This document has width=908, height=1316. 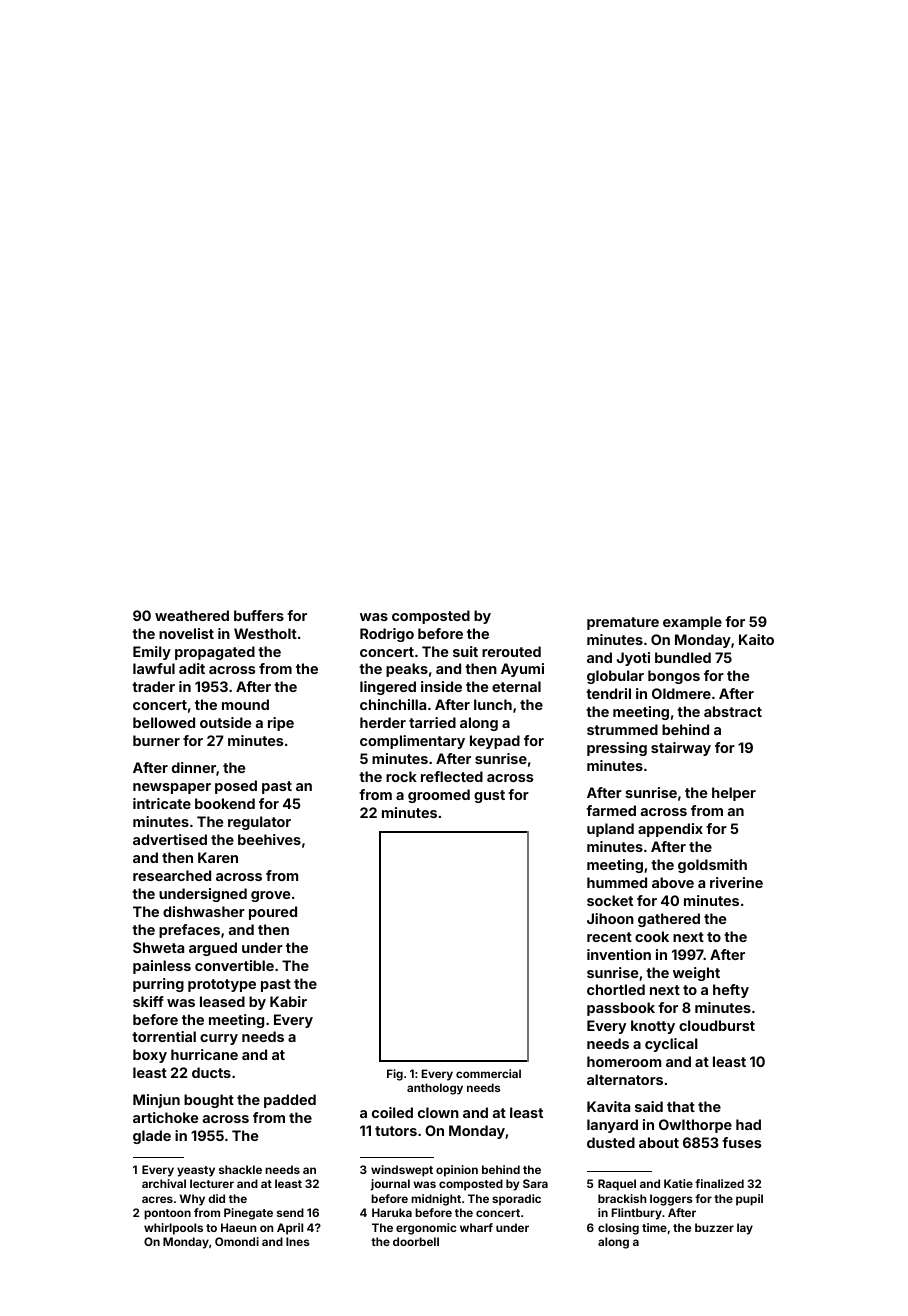 I want to click on weathered, so click(x=192, y=615).
